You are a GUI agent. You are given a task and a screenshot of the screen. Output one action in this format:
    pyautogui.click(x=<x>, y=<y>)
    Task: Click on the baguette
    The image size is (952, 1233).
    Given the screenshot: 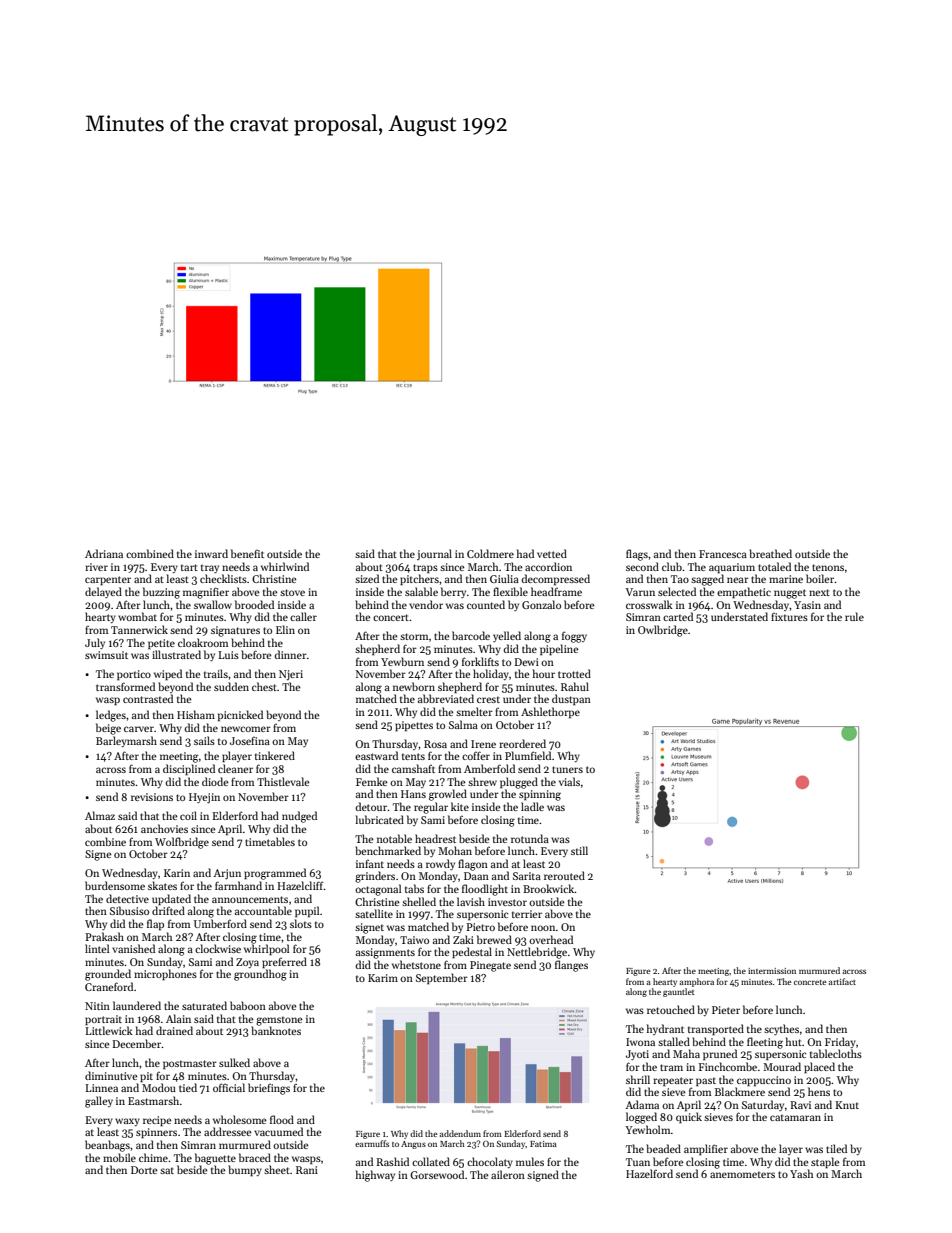 What is the action you would take?
    pyautogui.click(x=215, y=1159)
